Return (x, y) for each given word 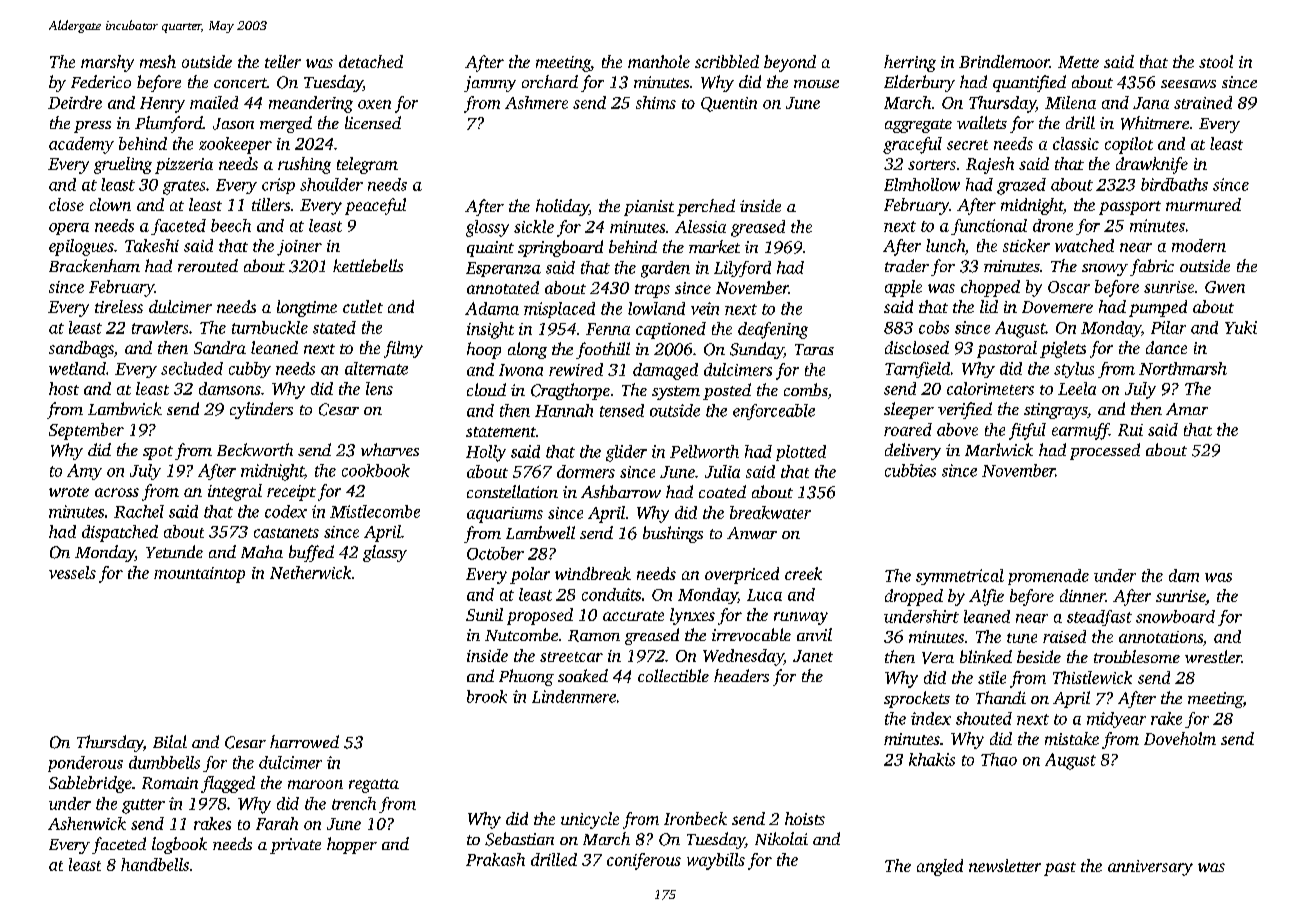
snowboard (1175, 616)
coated (722, 491)
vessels (72, 572)
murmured (1203, 204)
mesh (158, 61)
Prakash (495, 859)
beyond (790, 63)
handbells (155, 864)
